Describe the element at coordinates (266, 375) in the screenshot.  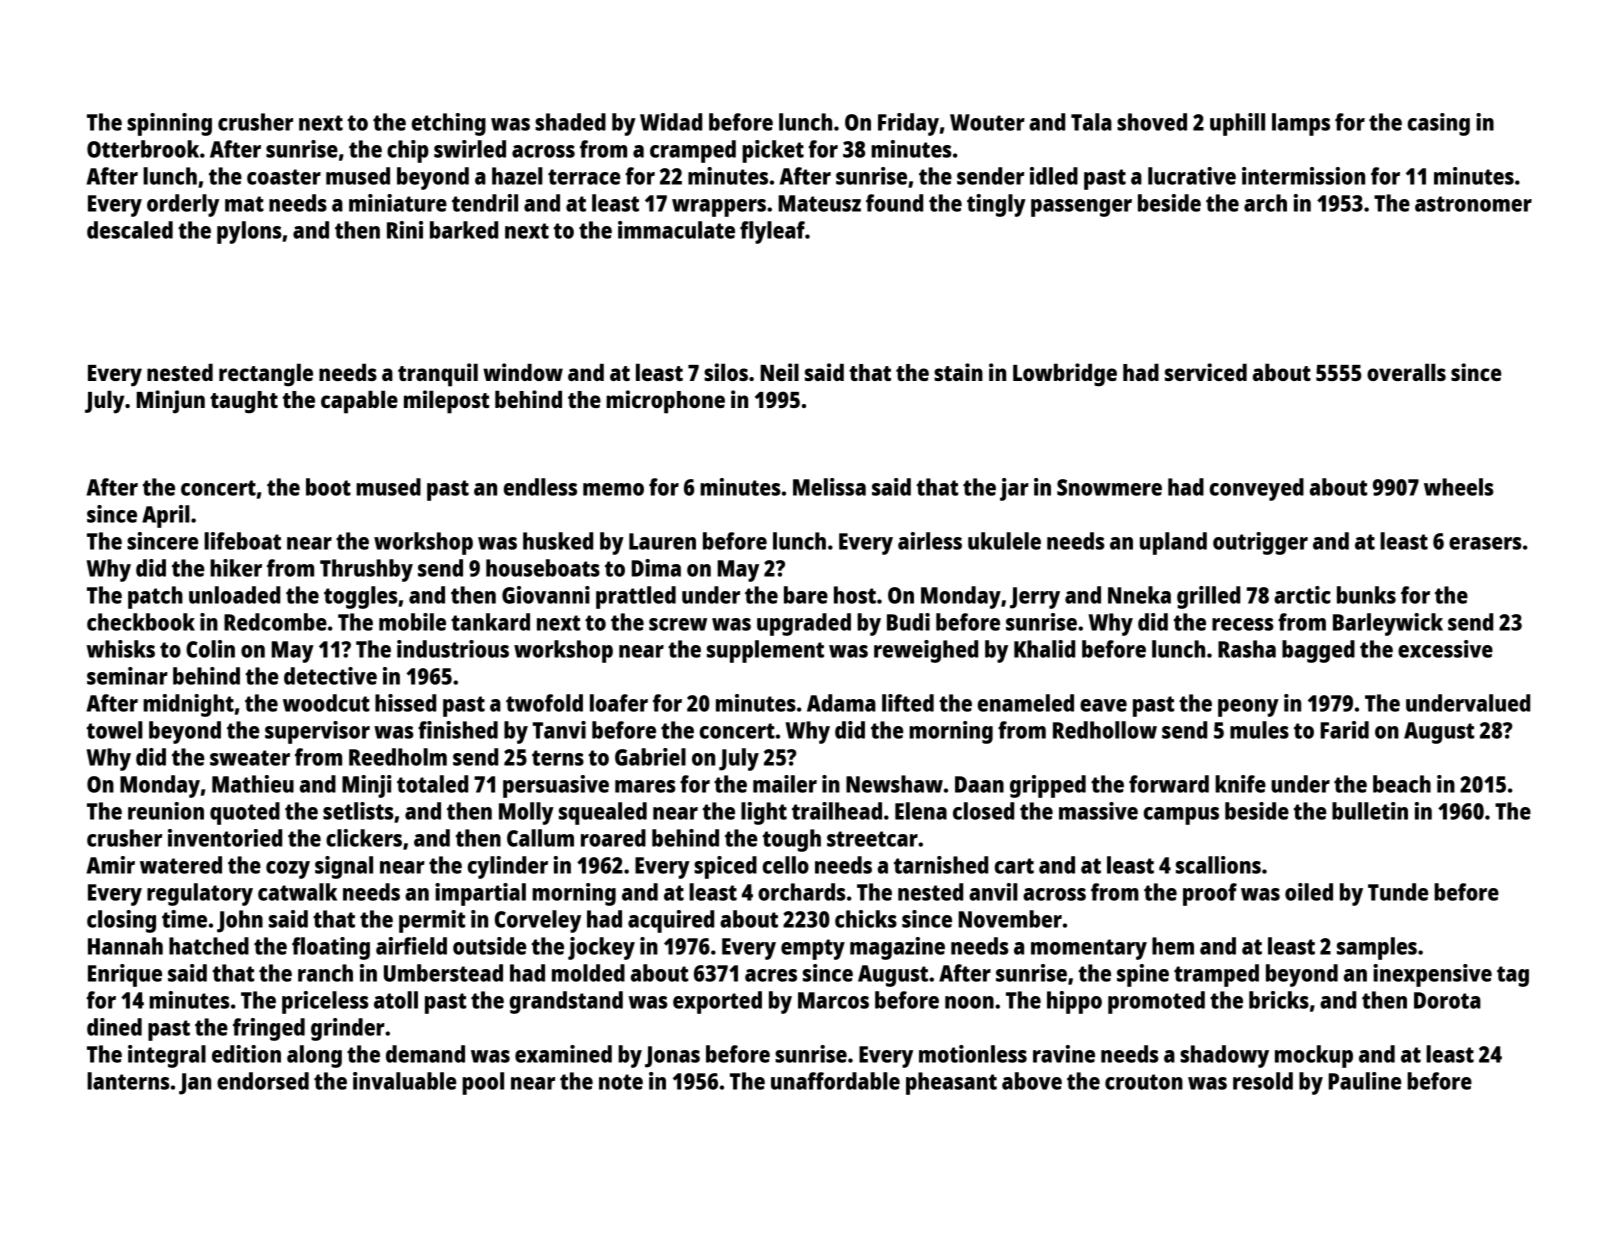
I see `rectangle` at that location.
